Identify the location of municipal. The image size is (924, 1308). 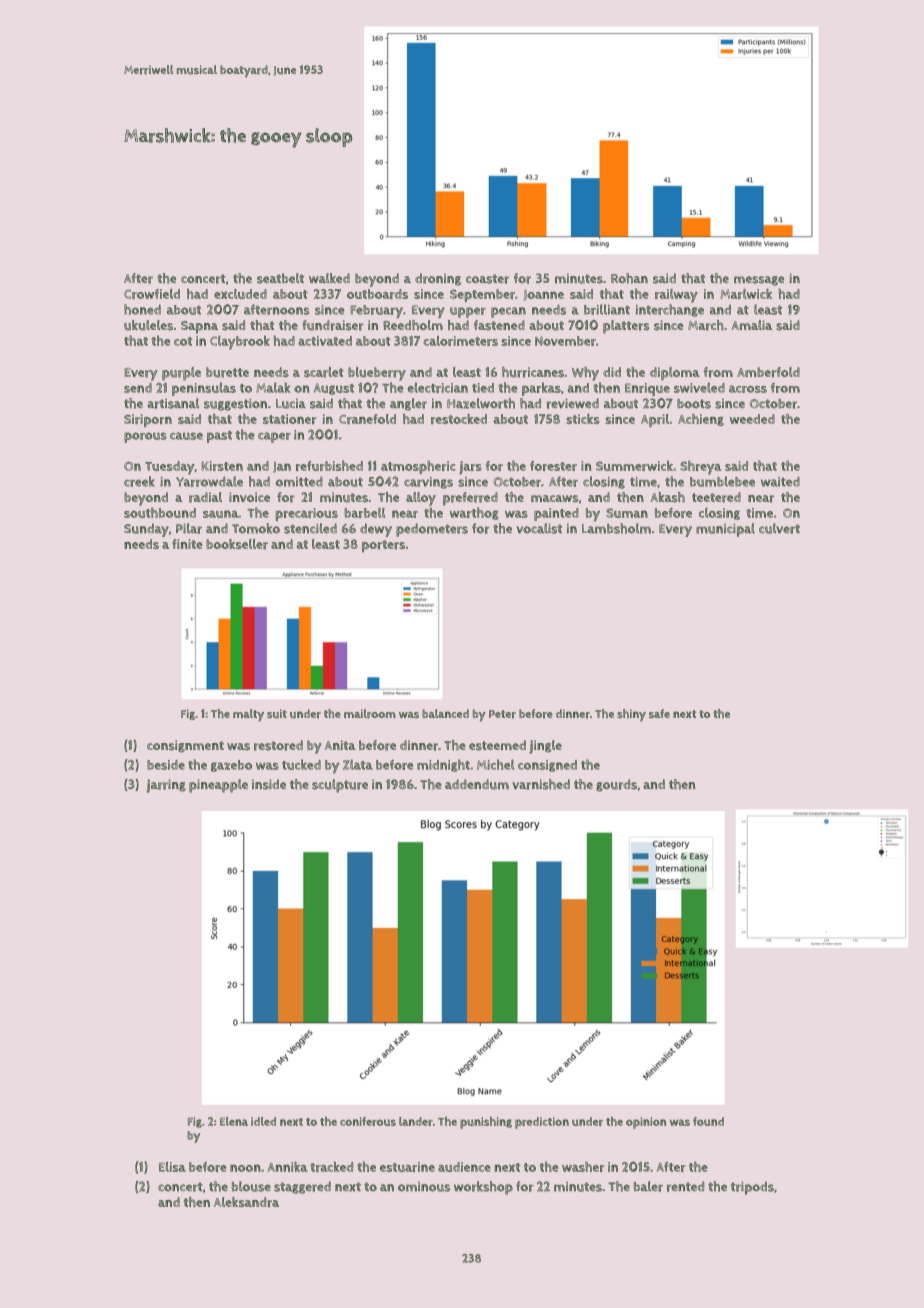
(725, 530).
